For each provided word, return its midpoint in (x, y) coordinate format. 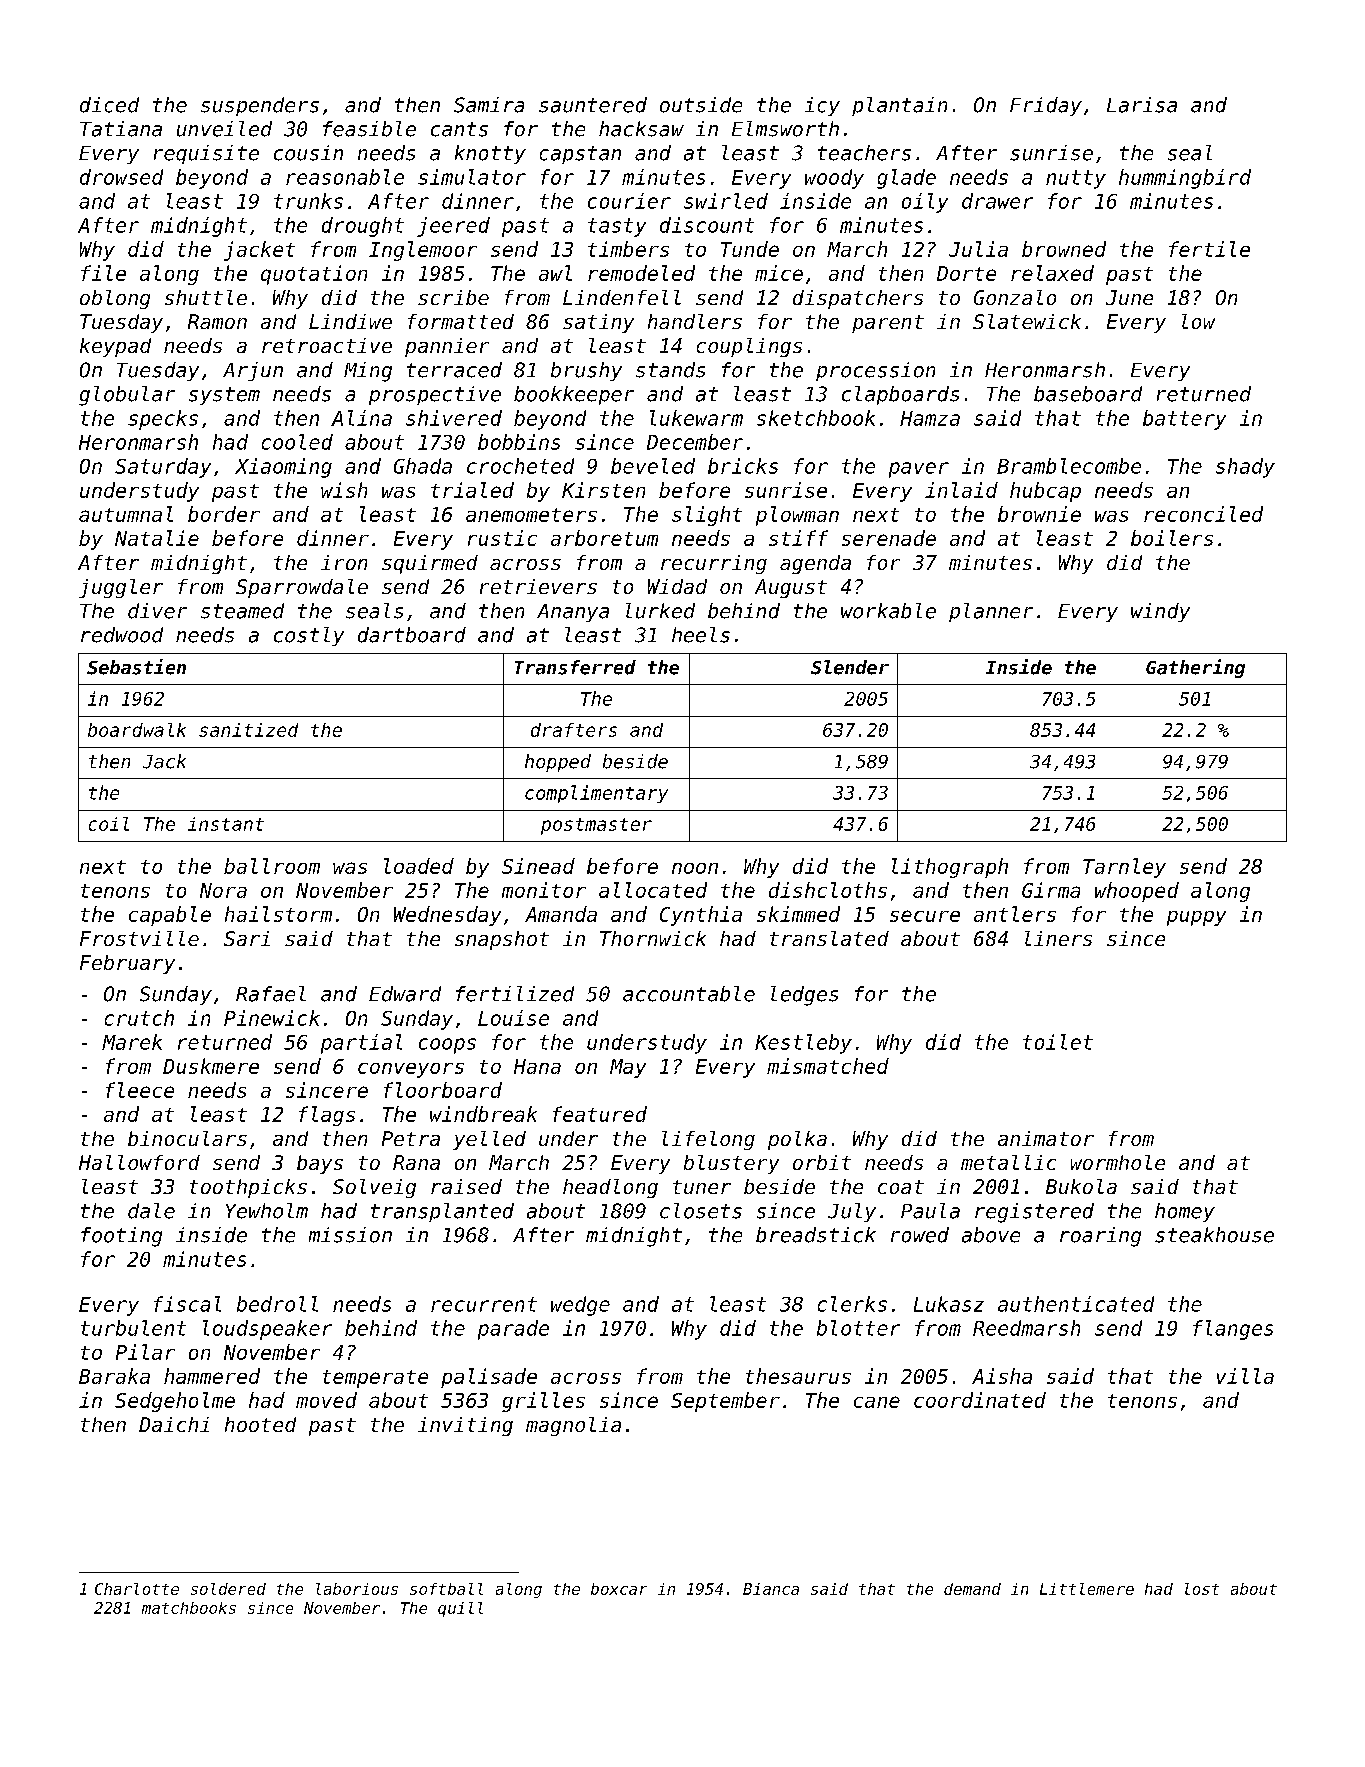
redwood (122, 635)
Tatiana (121, 129)
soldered (228, 1589)
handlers (695, 321)
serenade (889, 538)
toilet (1058, 1042)
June (1129, 297)
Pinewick (272, 1018)
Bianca (771, 1589)
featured (600, 1114)
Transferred (575, 667)
